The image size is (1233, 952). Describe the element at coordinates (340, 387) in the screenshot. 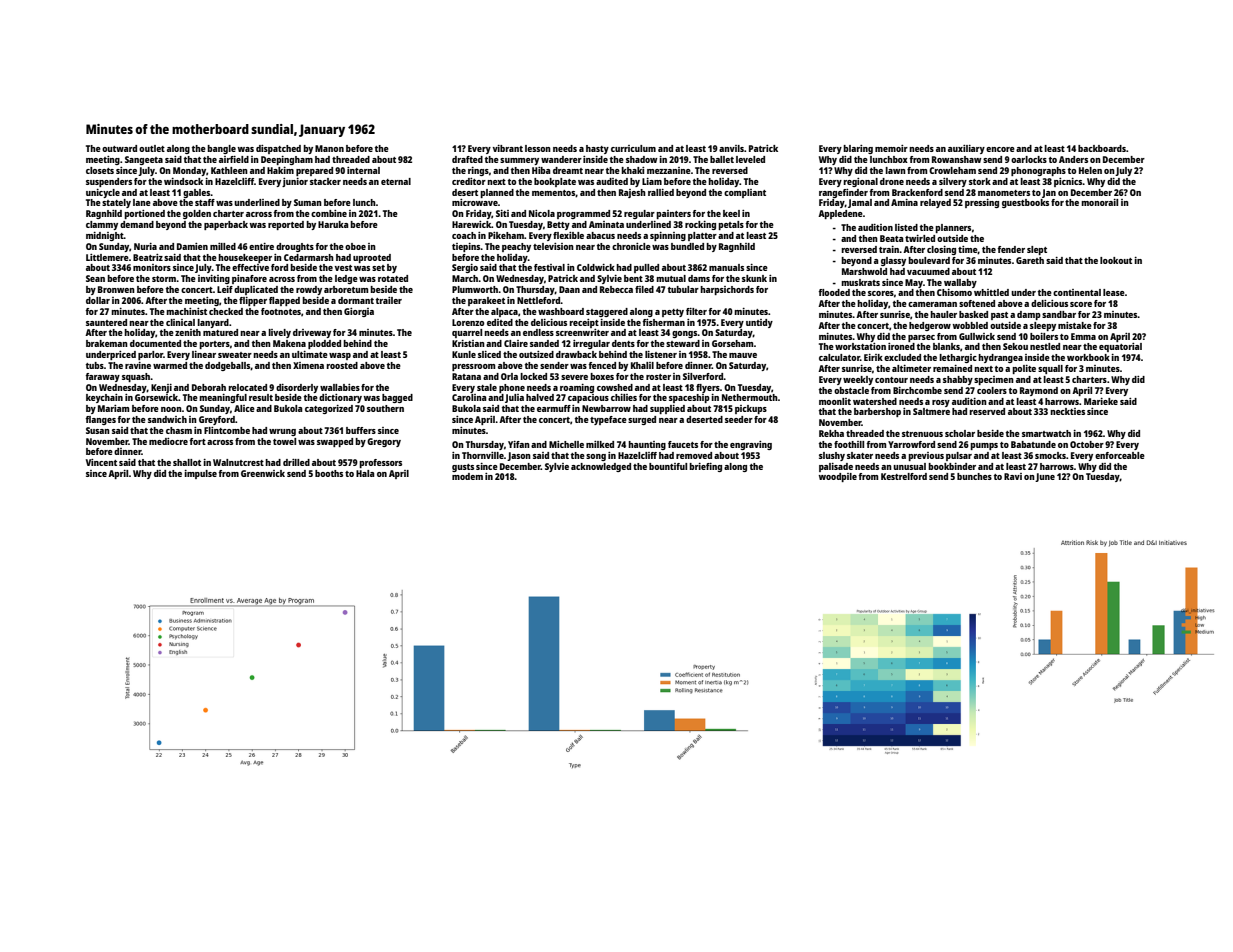

I see `wallabies` at that location.
